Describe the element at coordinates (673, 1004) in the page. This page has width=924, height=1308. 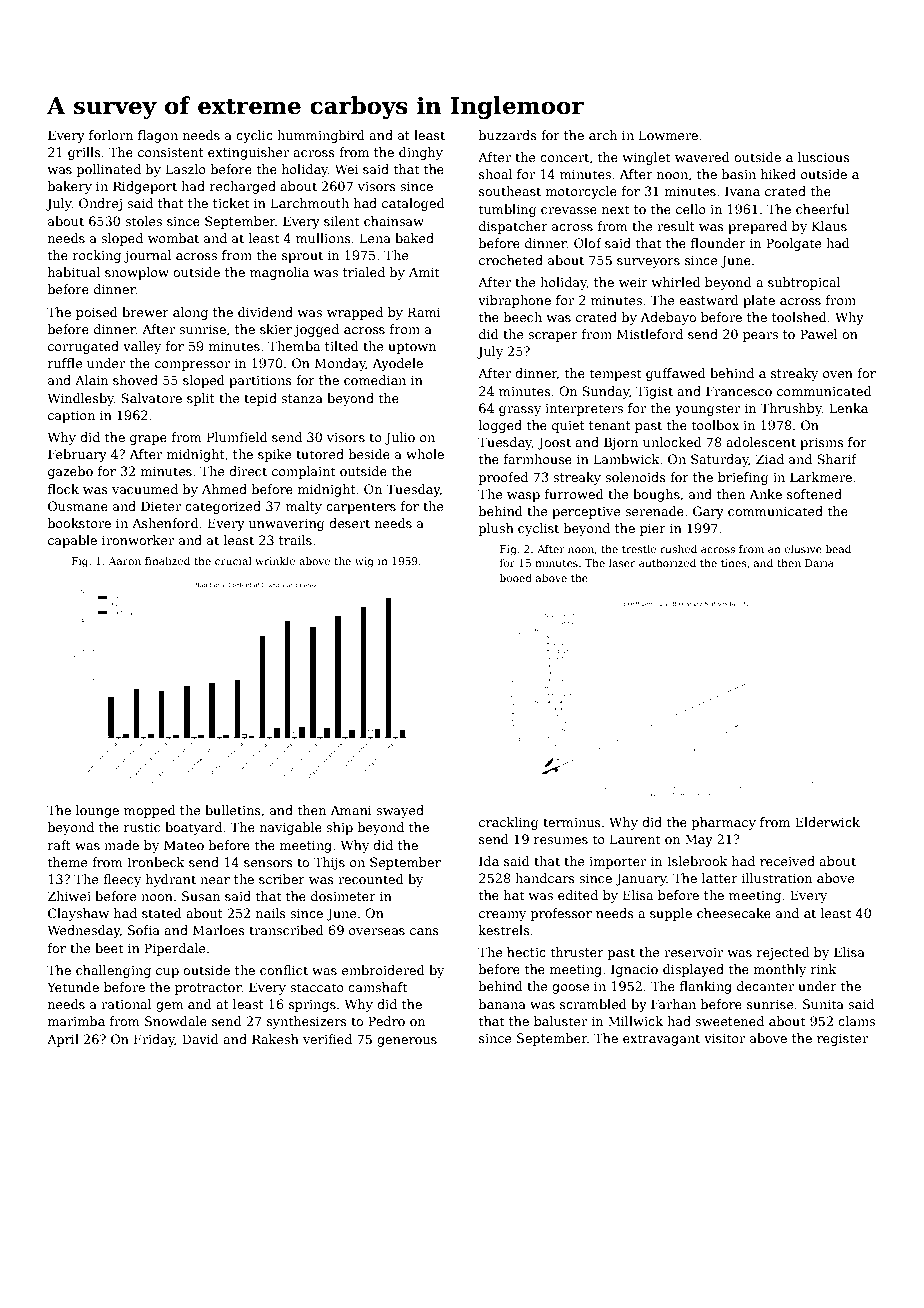
I see `Farhan` at that location.
